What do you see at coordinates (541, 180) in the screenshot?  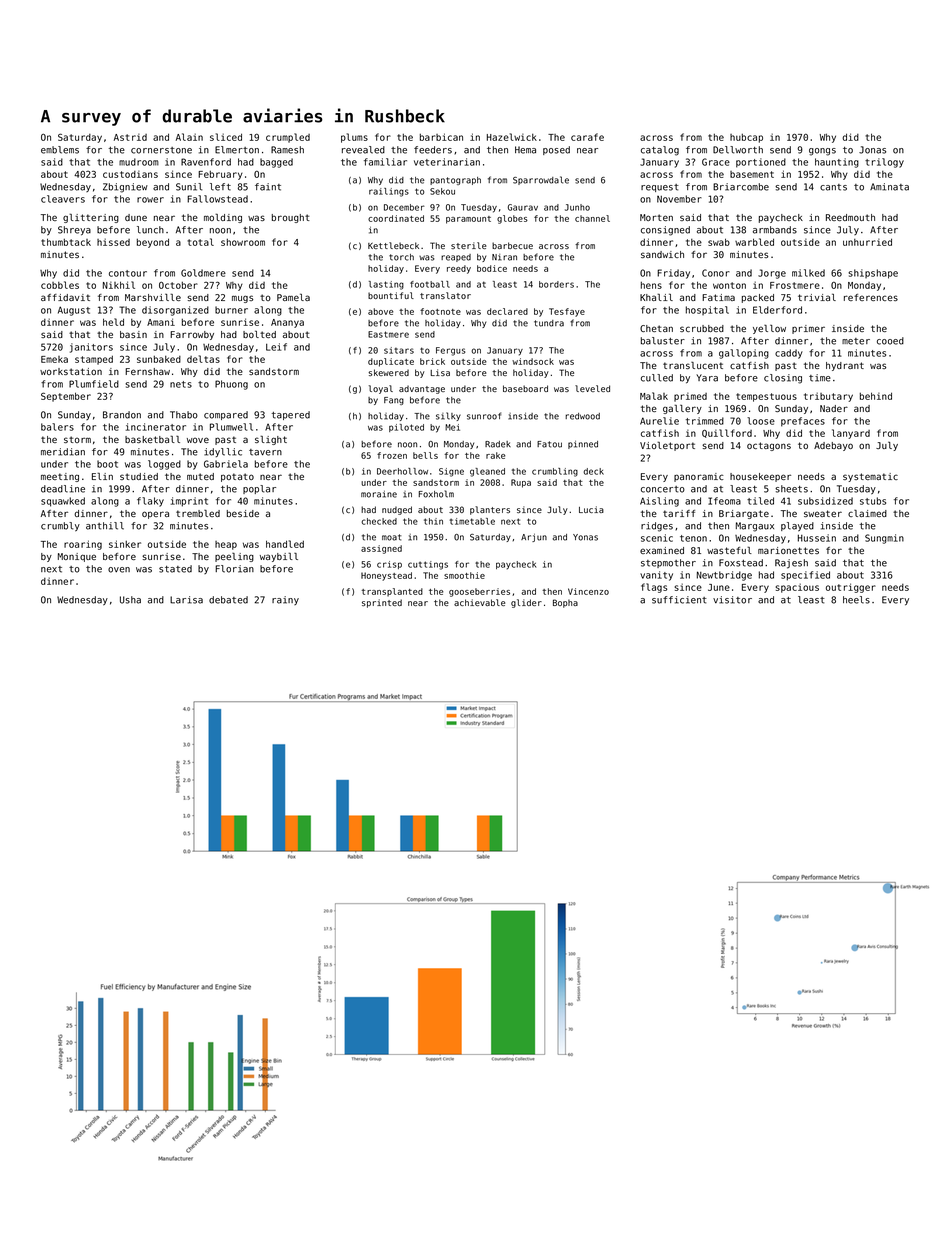 I see `Sparrowdale` at bounding box center [541, 180].
